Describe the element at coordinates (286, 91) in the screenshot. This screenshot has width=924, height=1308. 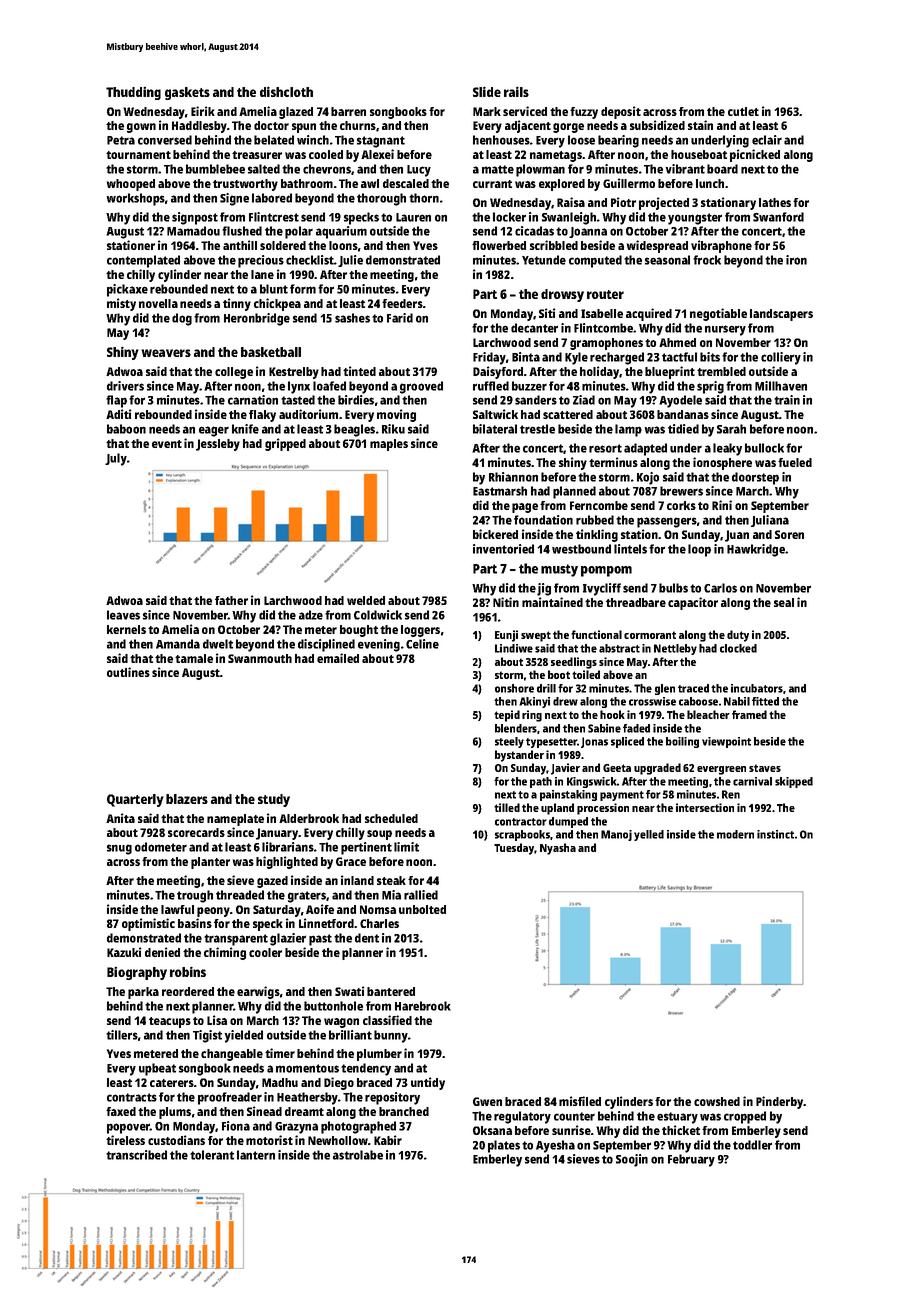
I see `dishcloth` at that location.
